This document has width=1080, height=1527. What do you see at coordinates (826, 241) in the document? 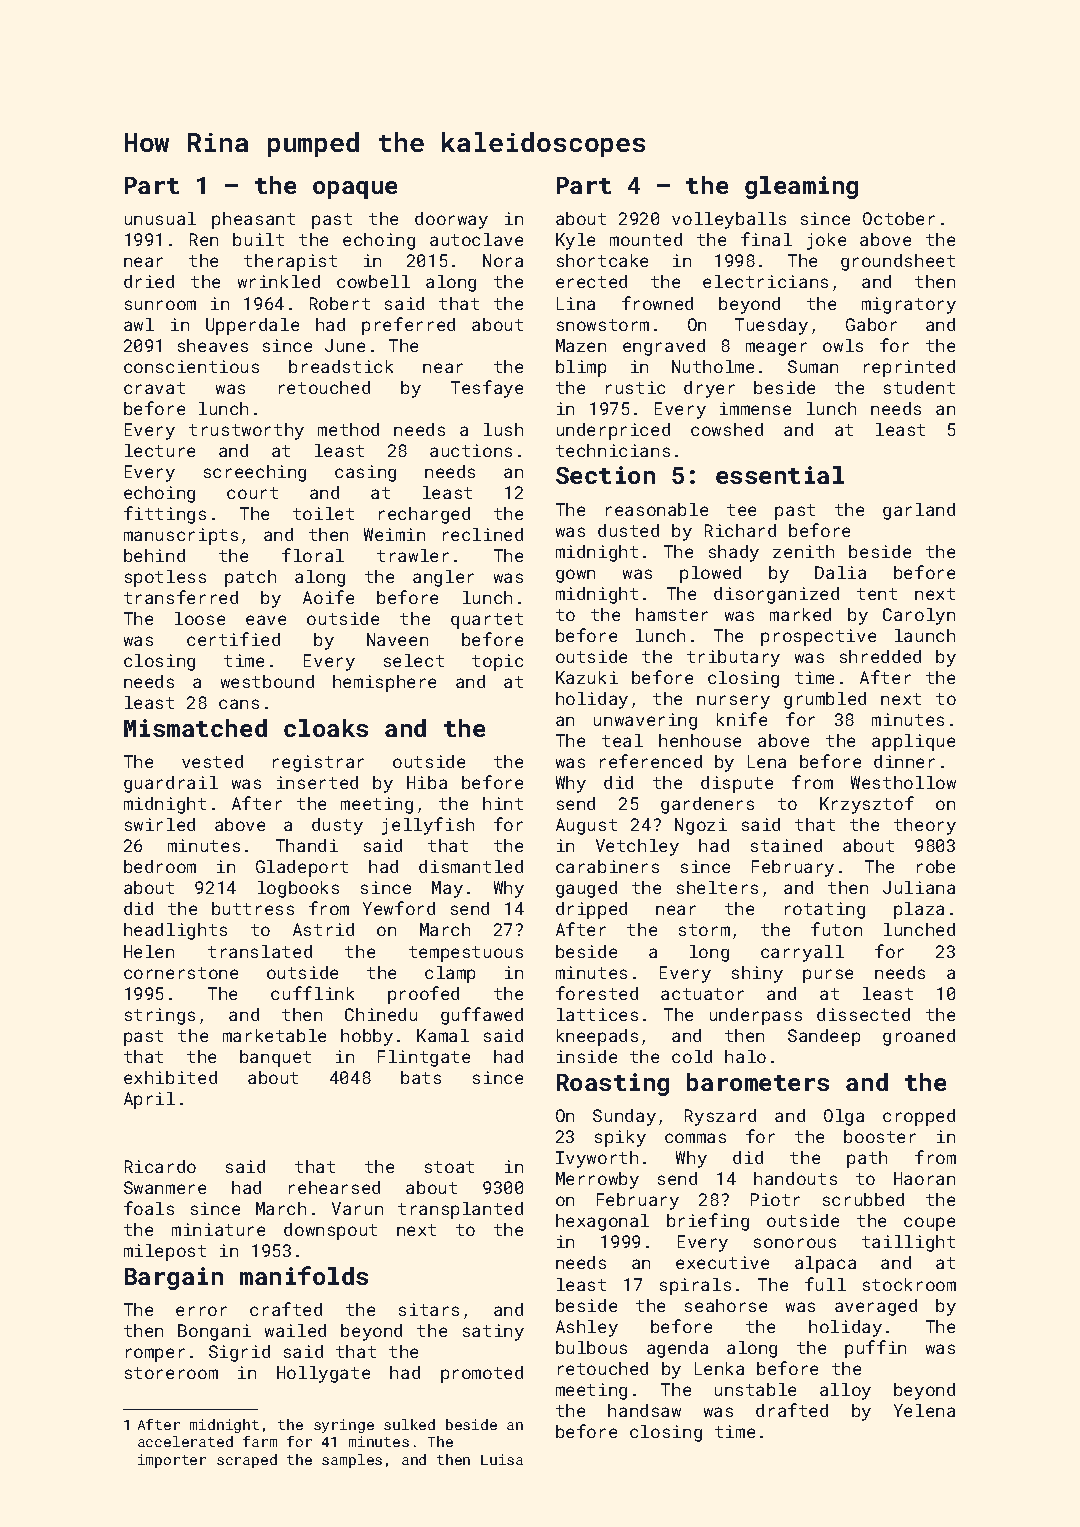
I see `joke` at bounding box center [826, 241].
